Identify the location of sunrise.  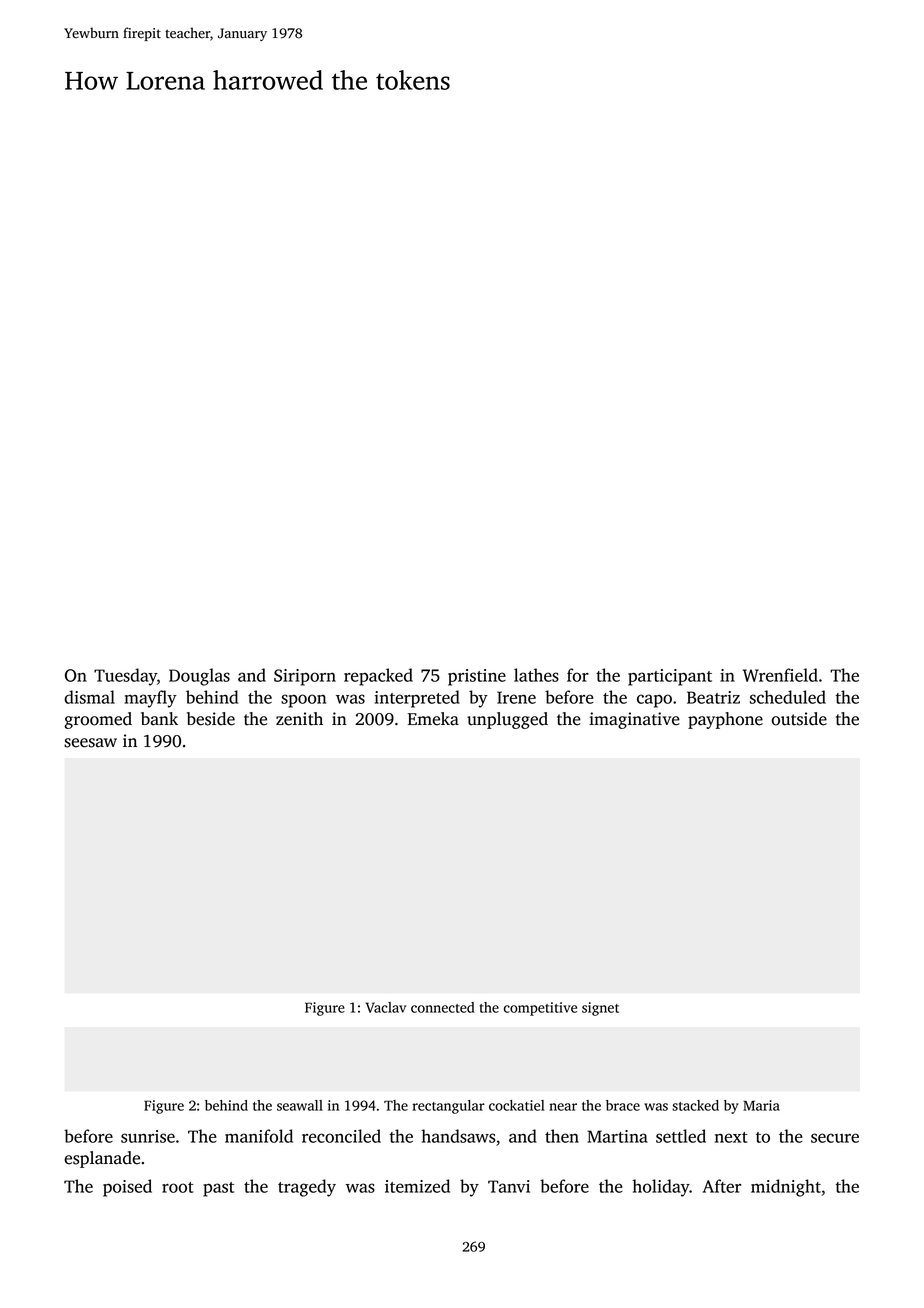
(148, 1136).
